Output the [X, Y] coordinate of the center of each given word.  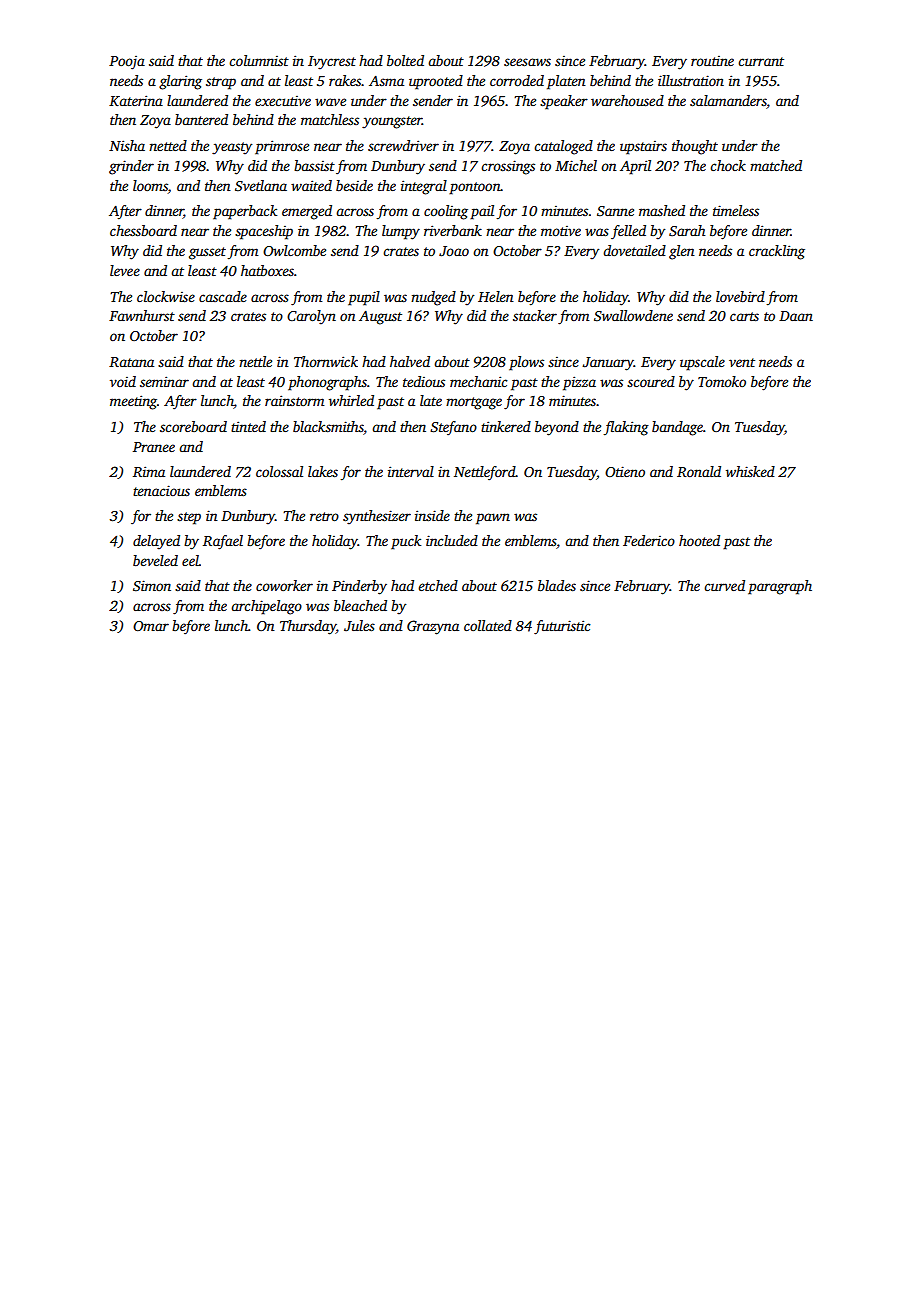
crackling [777, 252]
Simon [152, 585]
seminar [164, 381]
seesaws [527, 62]
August [380, 318]
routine [712, 61]
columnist [259, 60]
